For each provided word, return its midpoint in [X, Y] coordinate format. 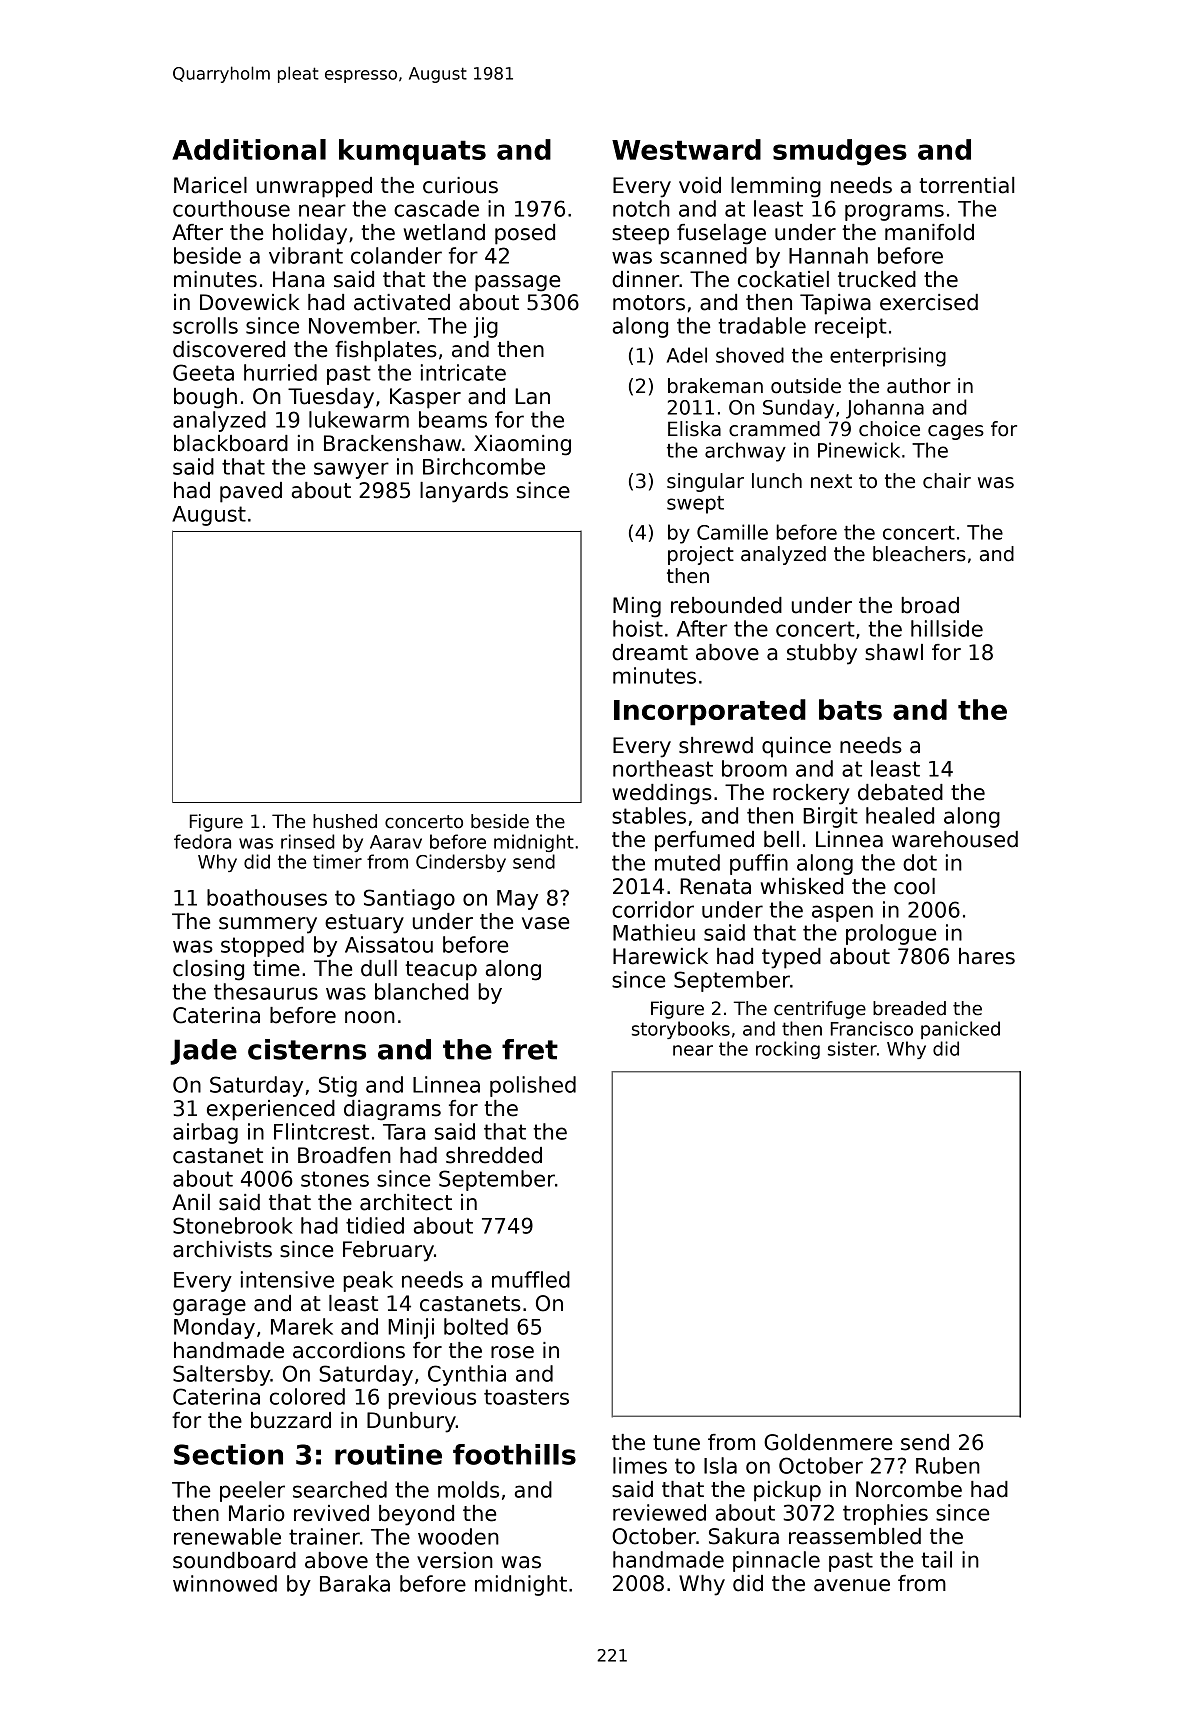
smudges [840, 152]
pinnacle [776, 1561]
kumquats [412, 152]
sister [852, 1048]
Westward [686, 149]
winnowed [225, 1583]
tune [676, 1443]
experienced [271, 1110]
